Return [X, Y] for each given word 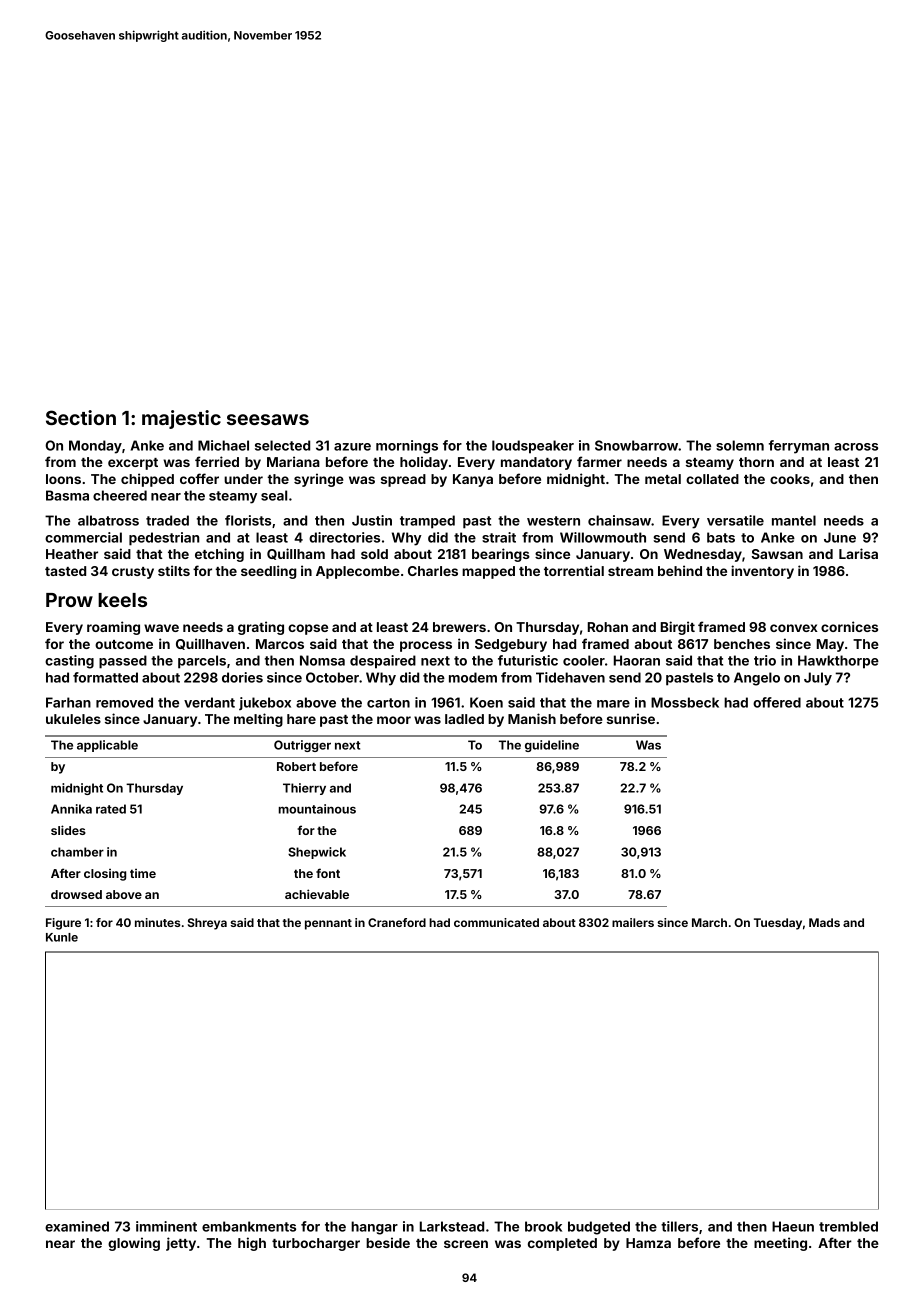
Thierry [304, 789]
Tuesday [778, 924]
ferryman [799, 447]
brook [543, 1226]
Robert [296, 766]
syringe [319, 480]
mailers [633, 922]
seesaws [268, 419]
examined [77, 1226]
